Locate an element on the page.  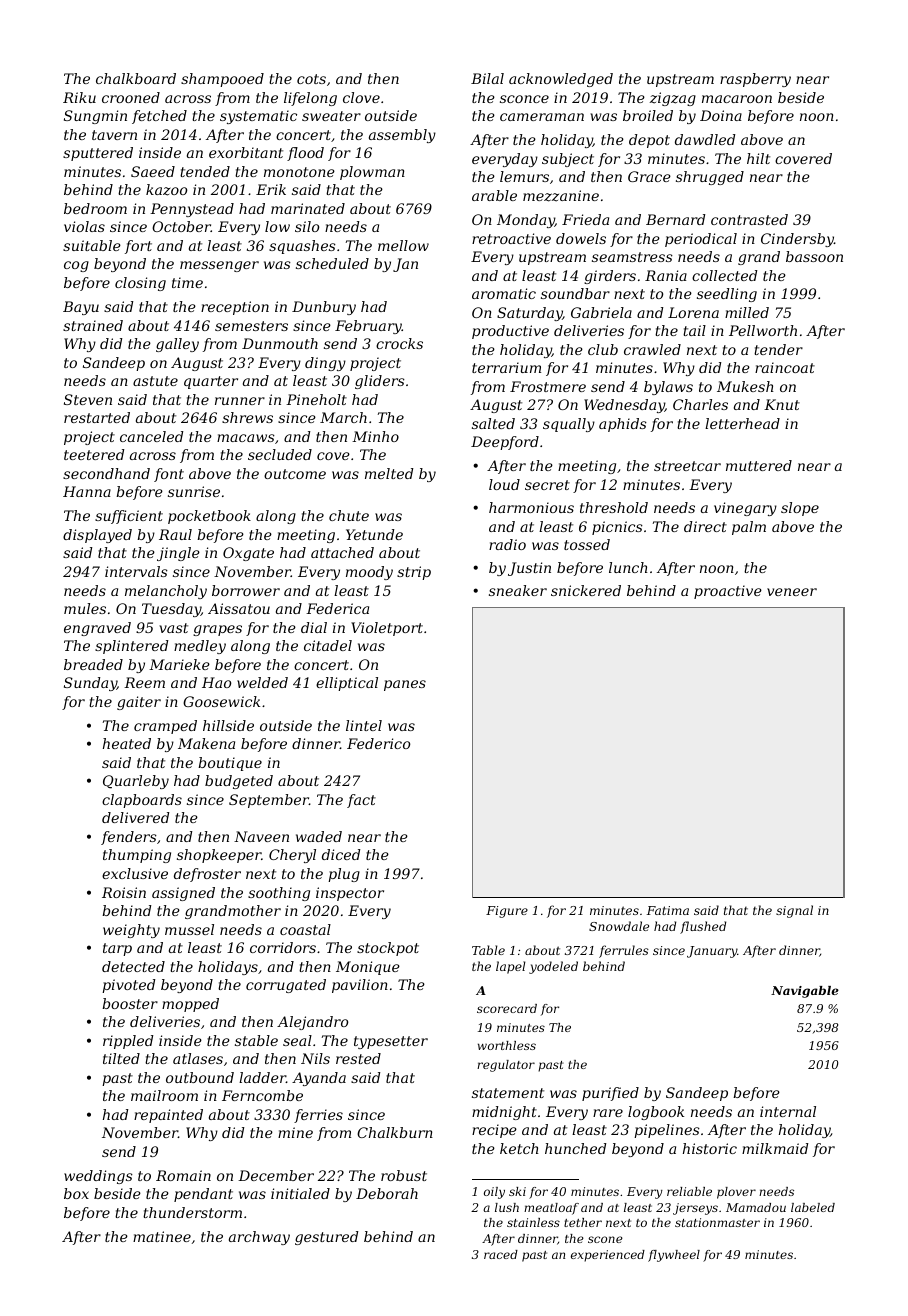
Deepford is located at coordinates (505, 443).
